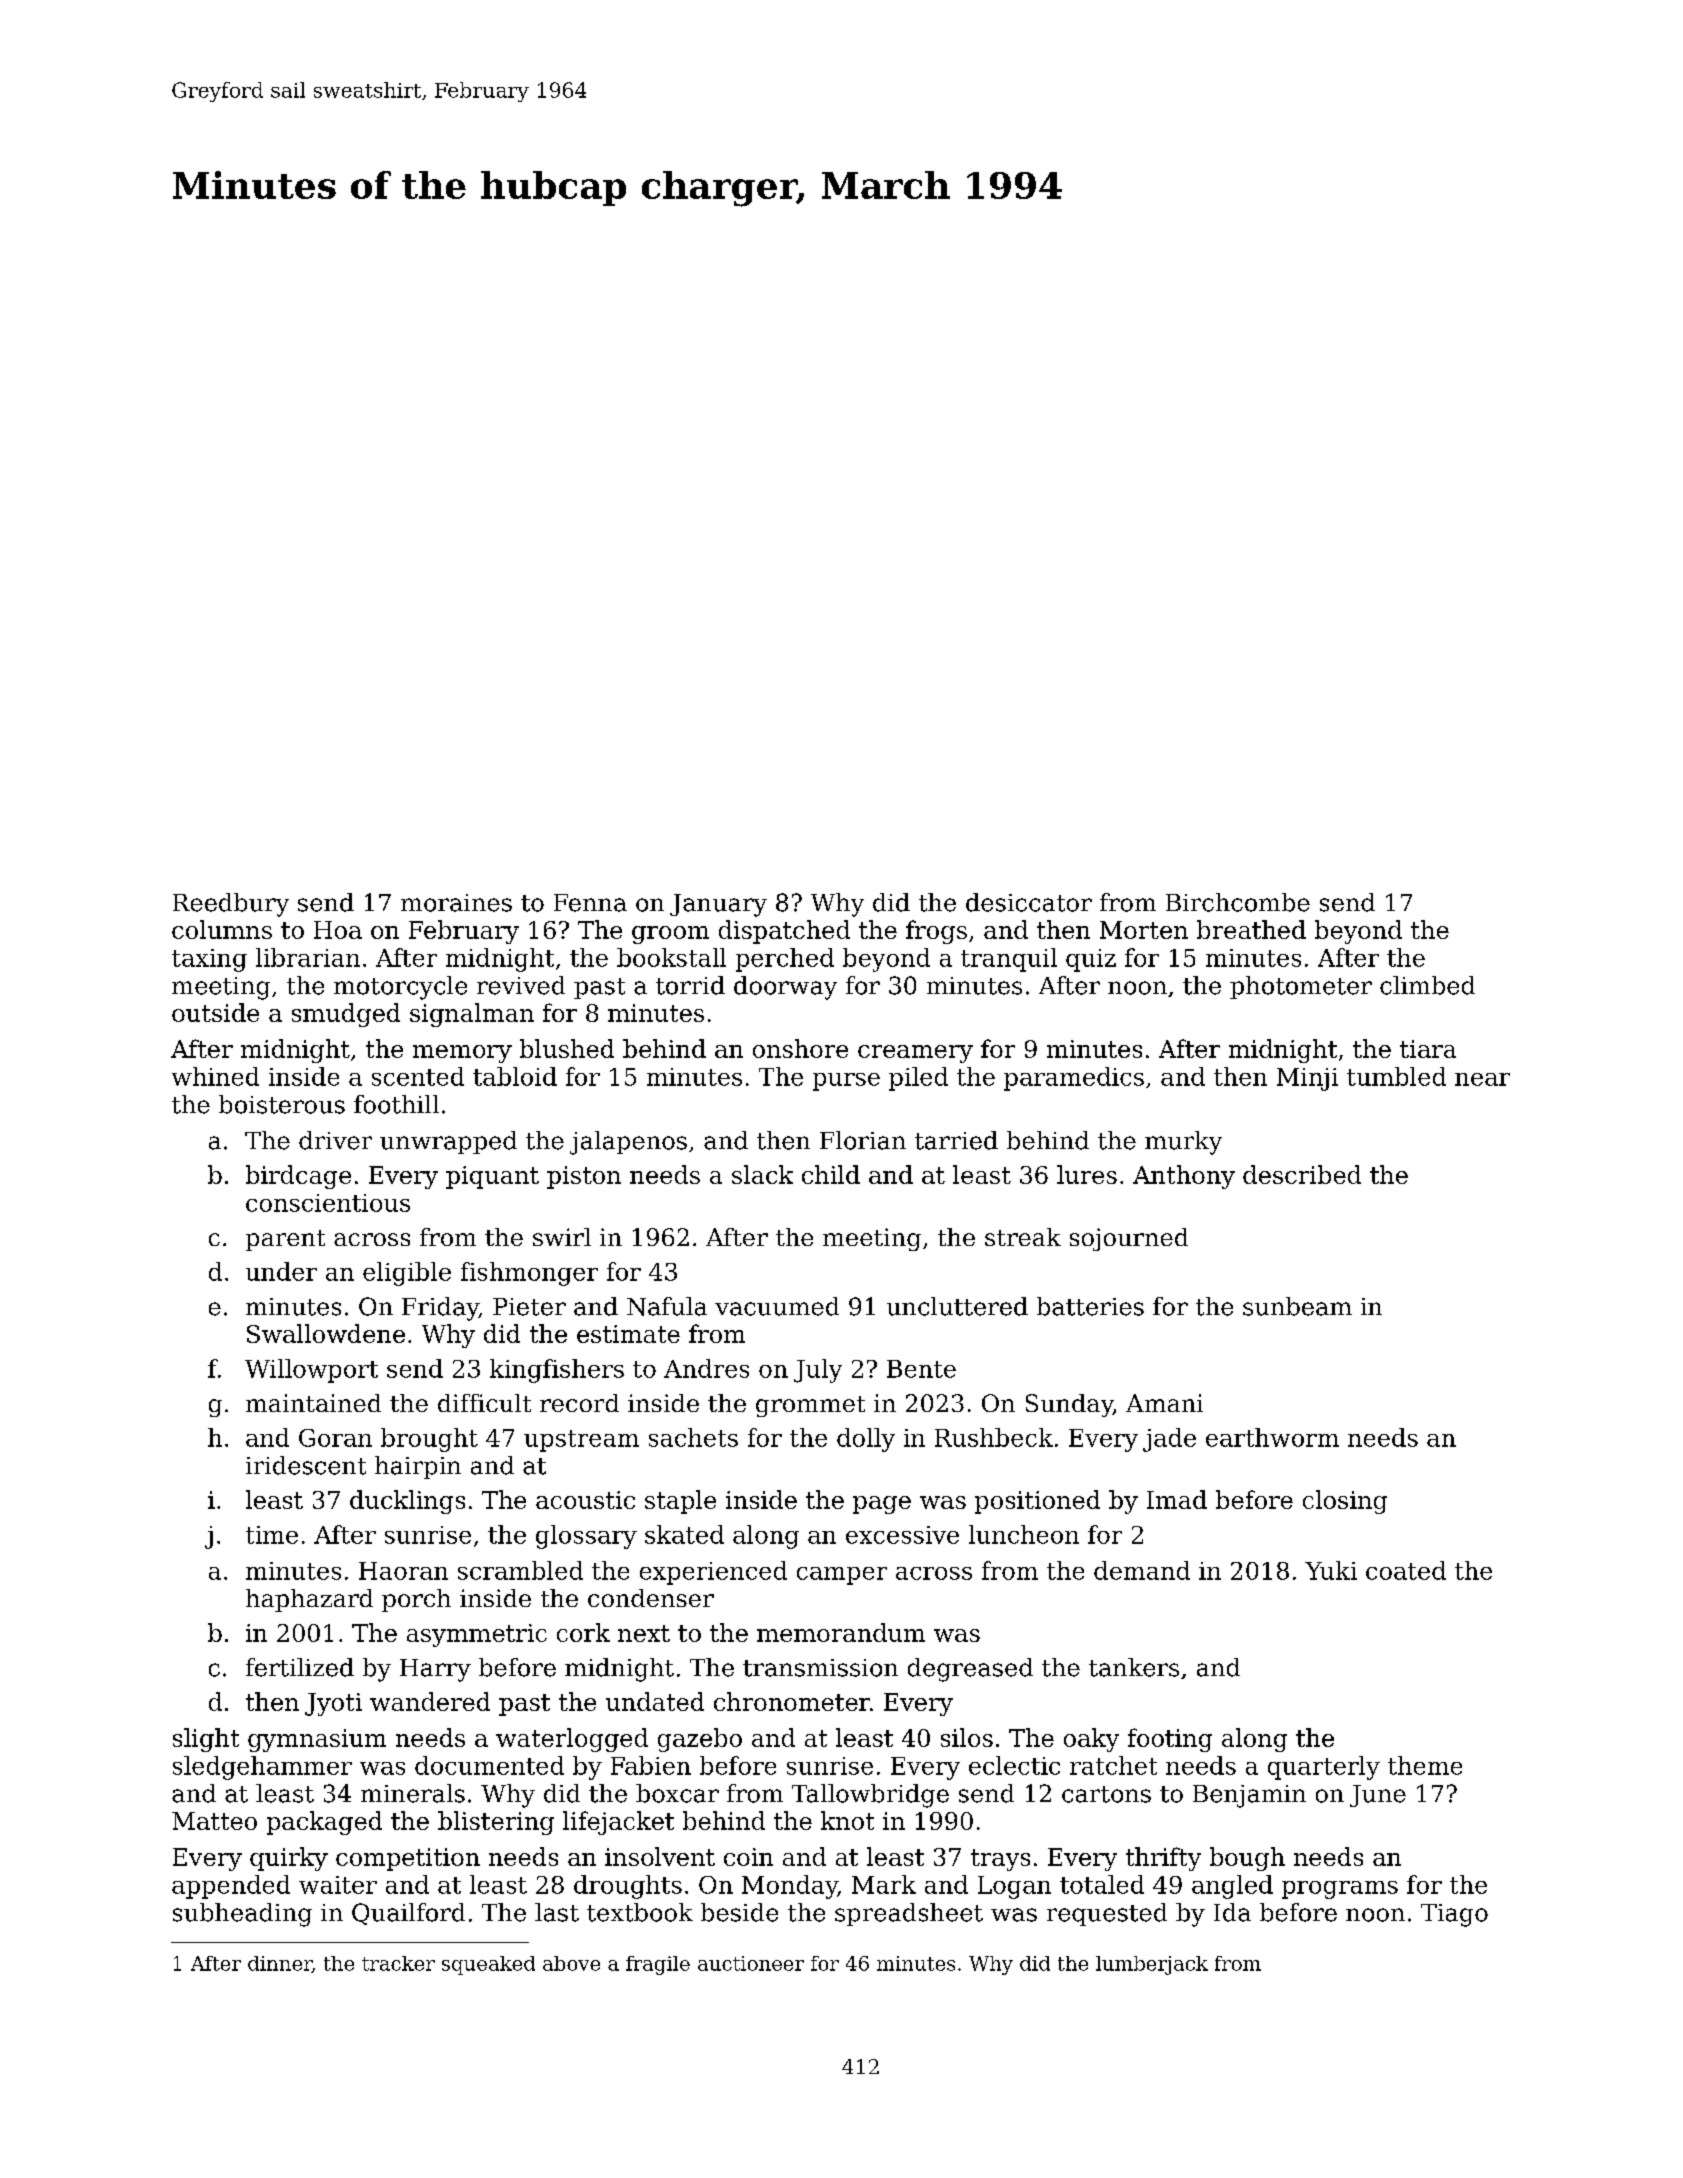 The image size is (1683, 2178). Describe the element at coordinates (346, 1015) in the screenshot. I see `smudged` at that location.
